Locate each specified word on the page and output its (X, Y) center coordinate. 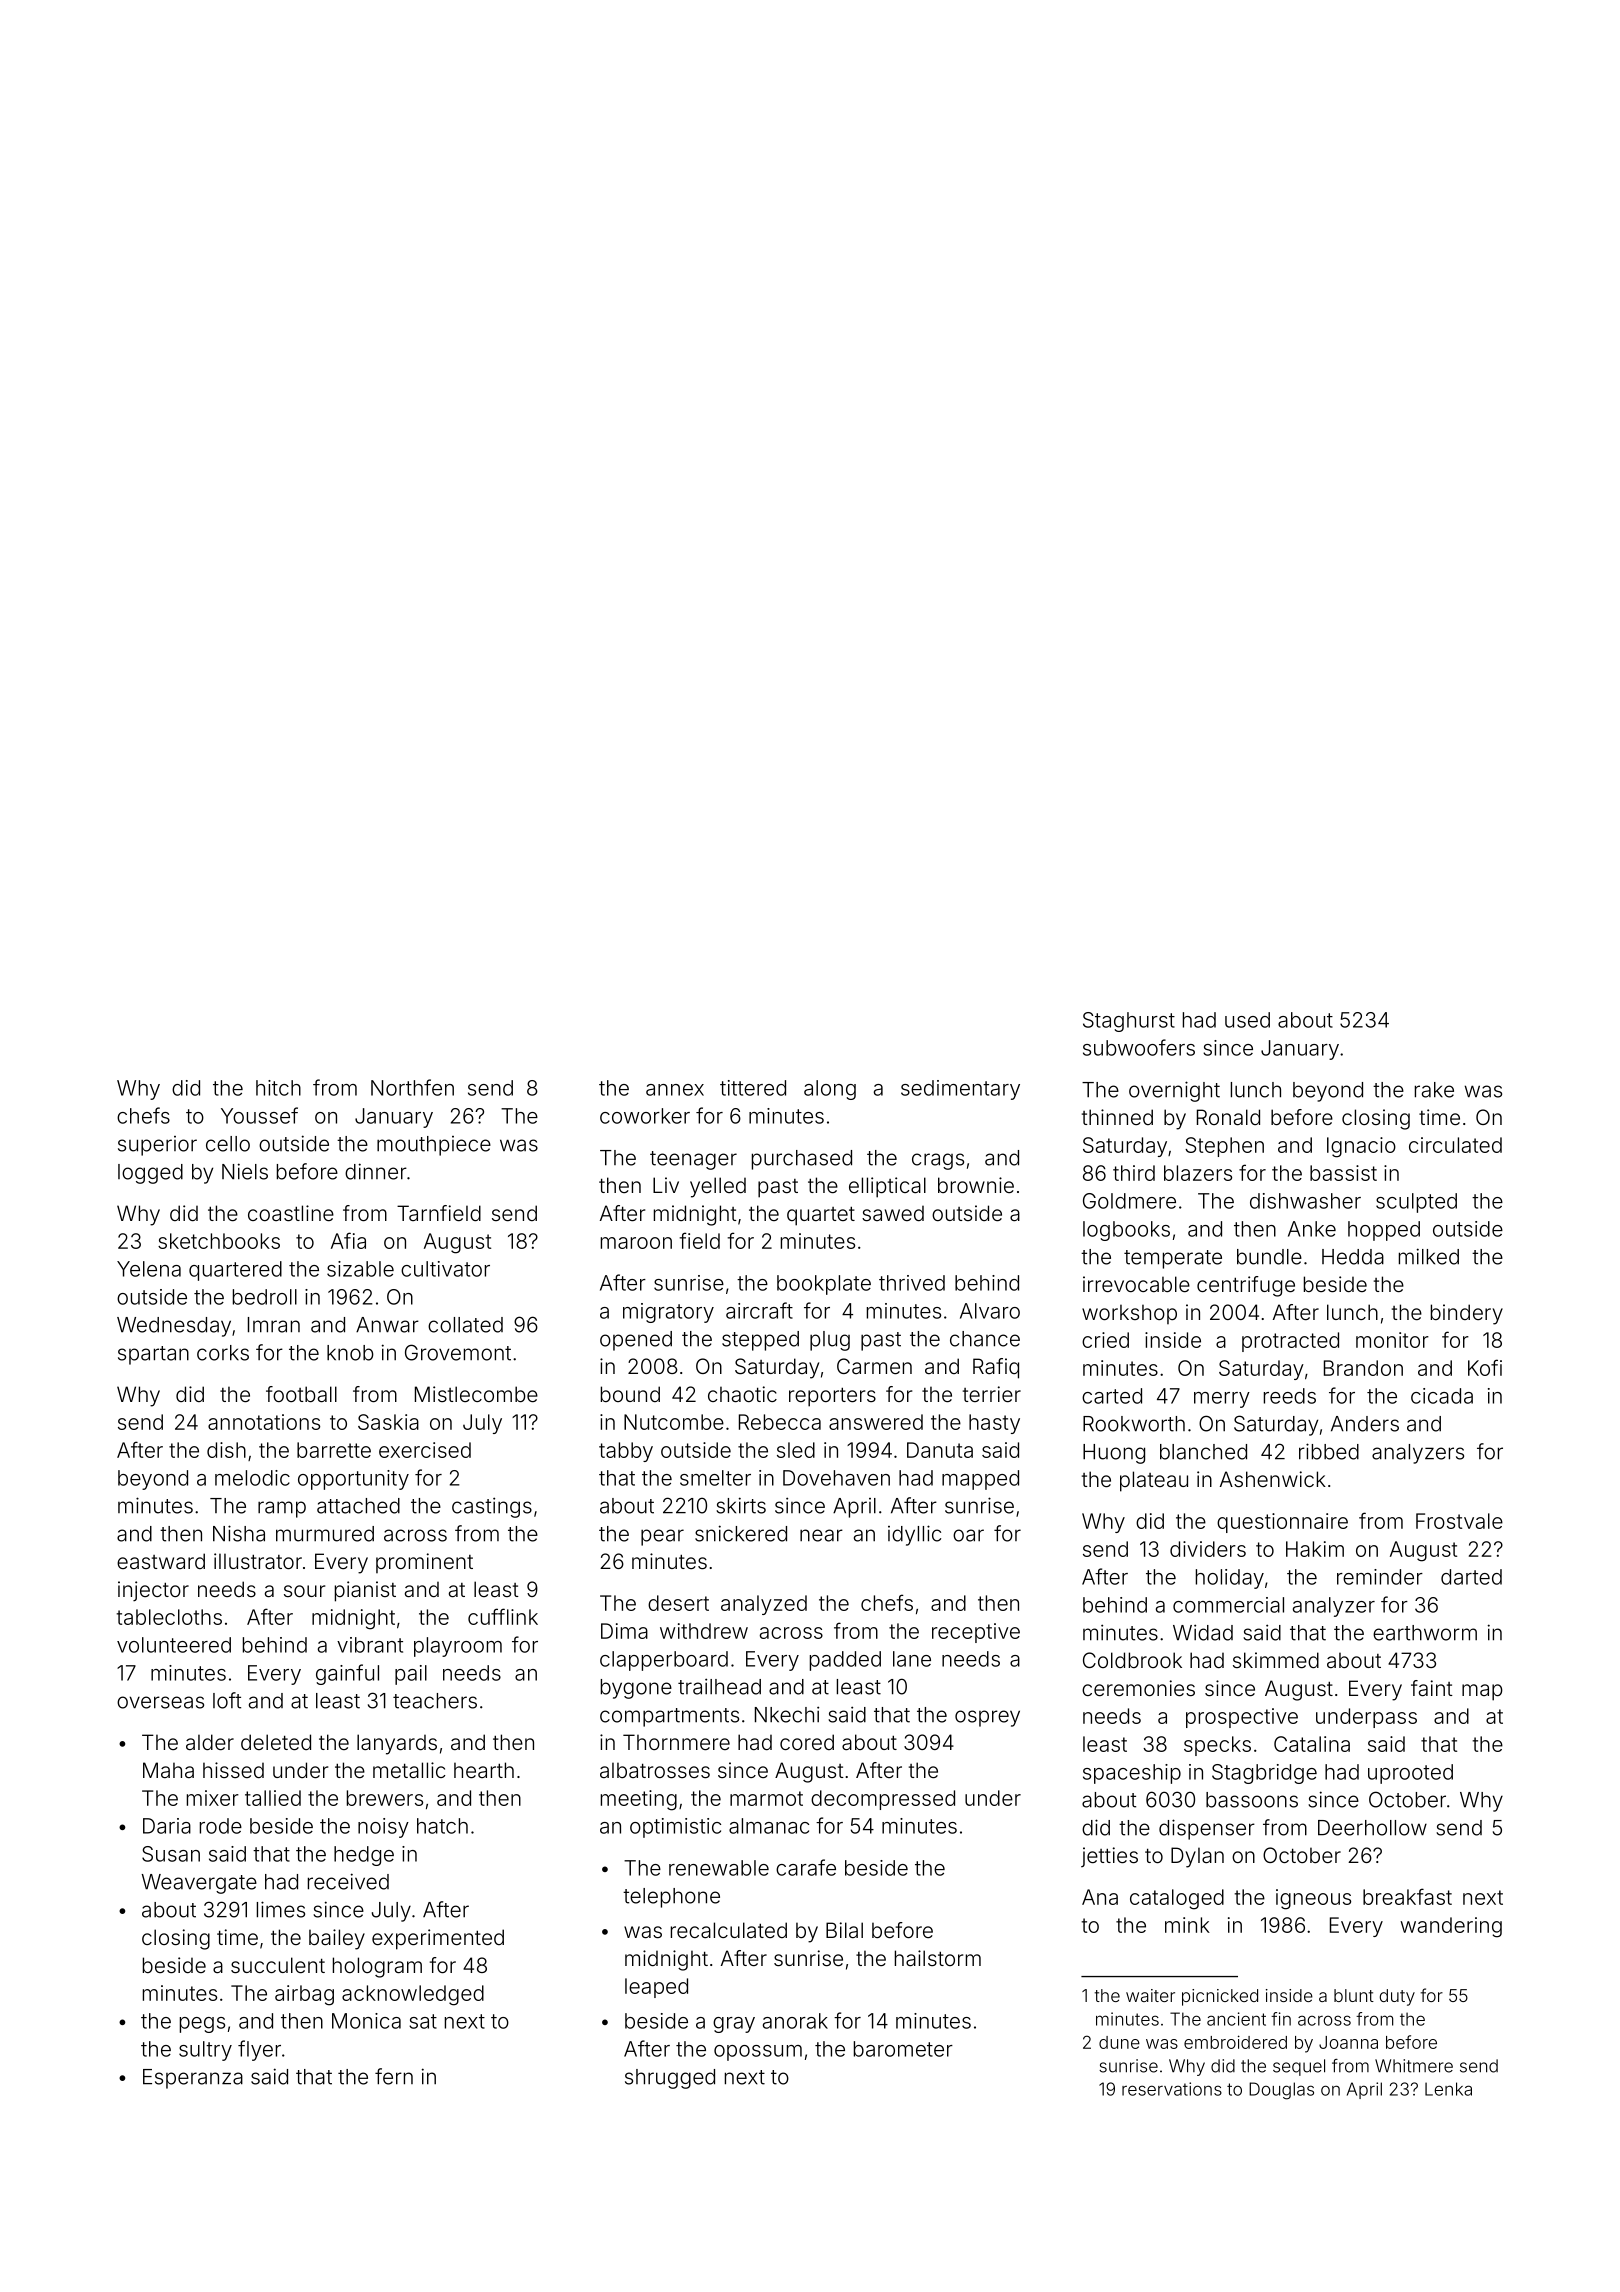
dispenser (1207, 1829)
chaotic (742, 1394)
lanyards (397, 1744)
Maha (168, 1770)
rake (1434, 1090)
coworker (645, 1116)
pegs (202, 2025)
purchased (802, 1160)
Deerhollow (1372, 1828)
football (301, 1394)
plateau (1154, 1481)
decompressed (883, 1800)
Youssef (259, 1115)
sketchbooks (219, 1241)
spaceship (1132, 1774)
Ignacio (1361, 1147)
